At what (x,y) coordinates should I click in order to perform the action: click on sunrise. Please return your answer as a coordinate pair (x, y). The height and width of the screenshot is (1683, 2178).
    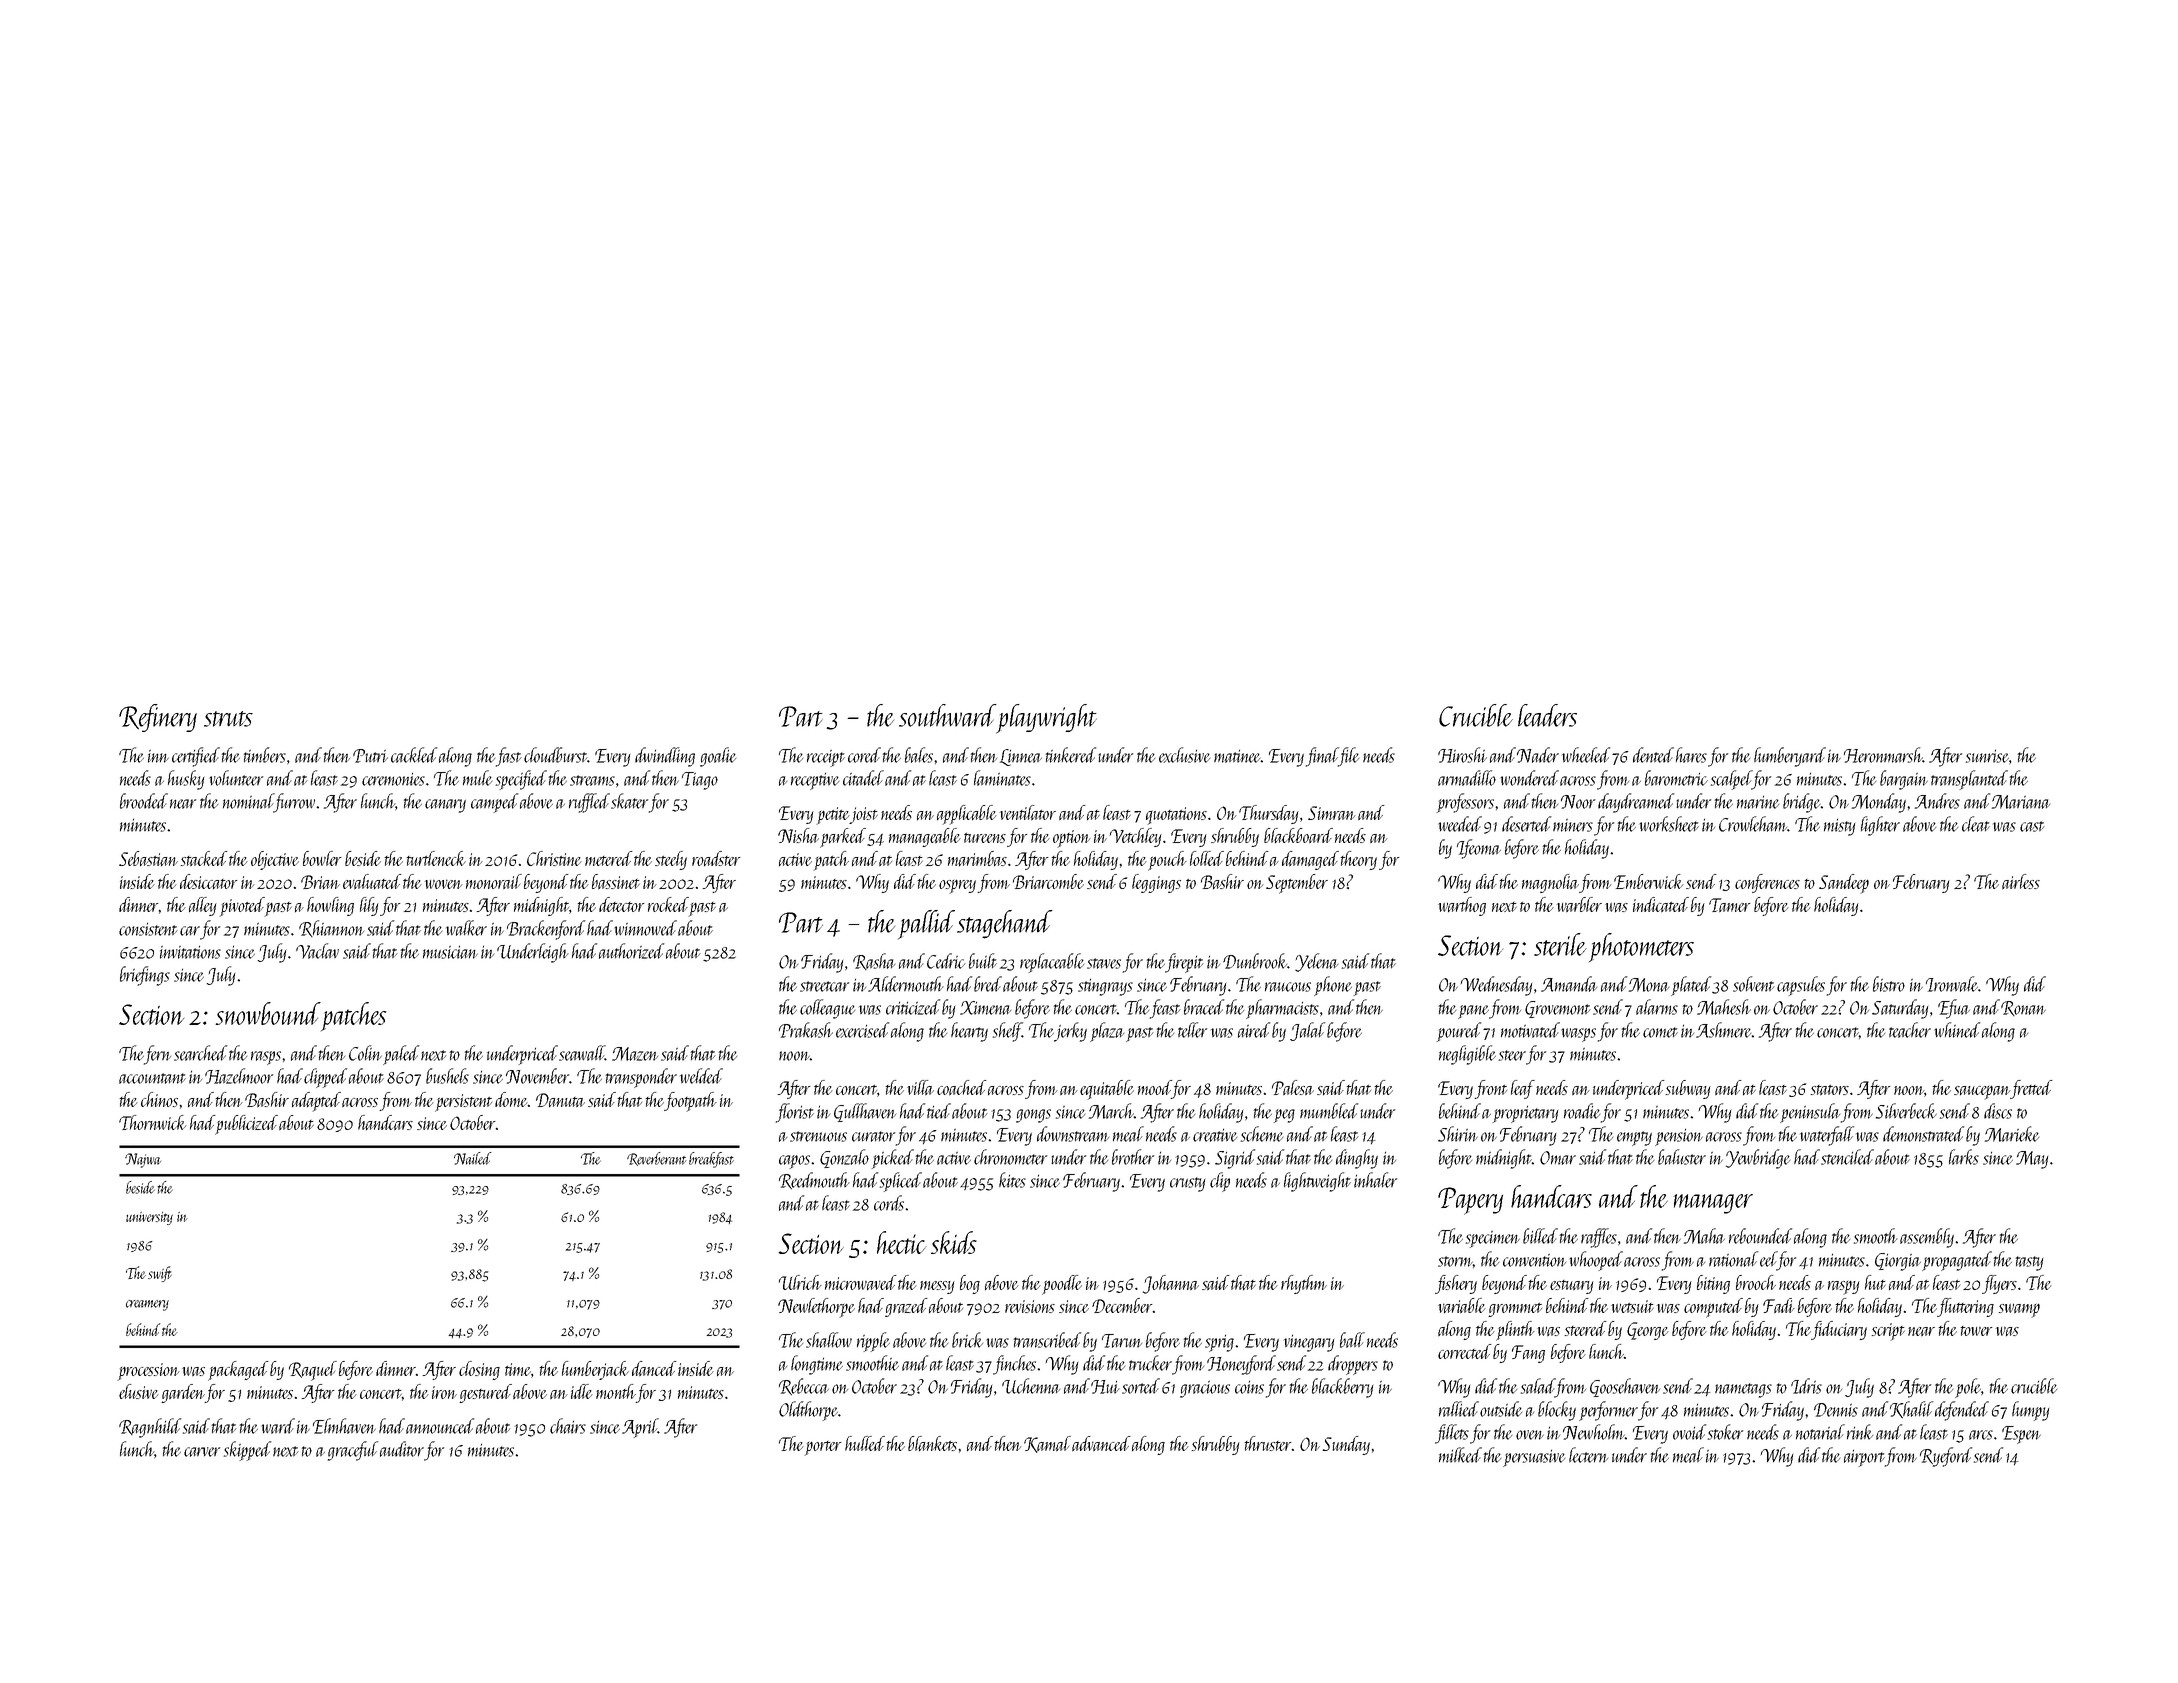
    Looking at the image, I should click on (1987, 756).
